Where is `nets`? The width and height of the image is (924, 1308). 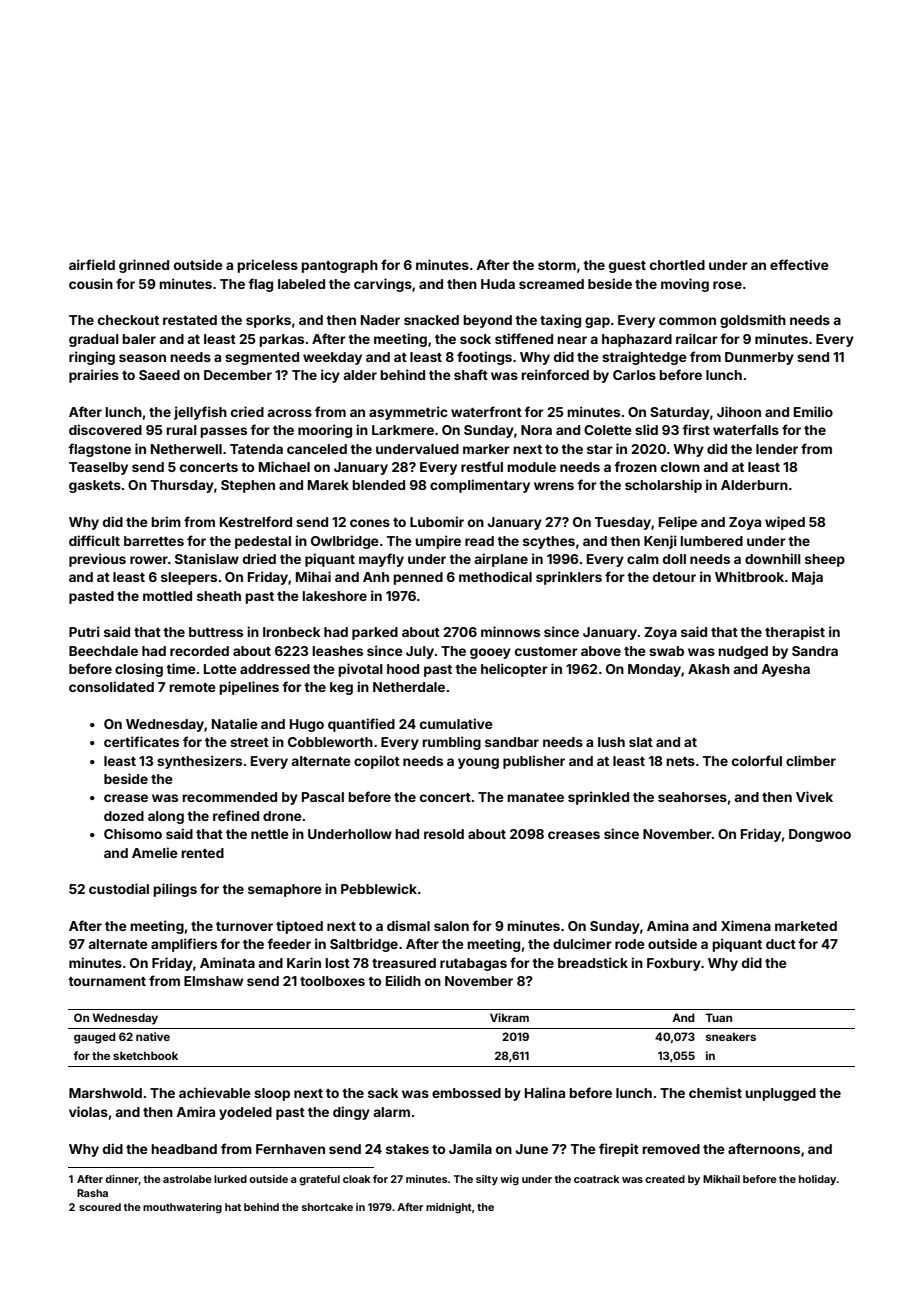 nets is located at coordinates (680, 761).
